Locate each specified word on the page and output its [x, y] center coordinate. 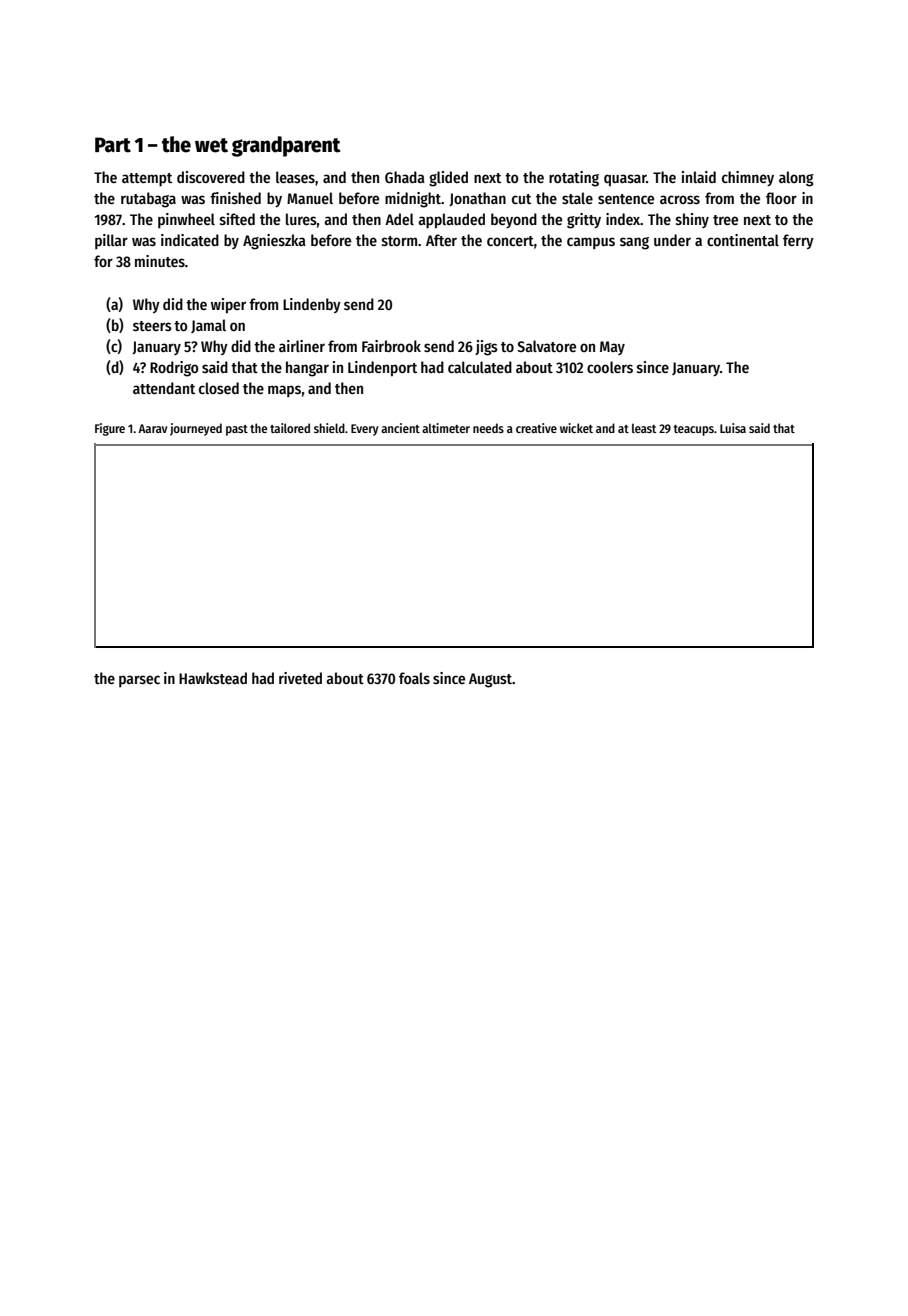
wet [211, 145]
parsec [139, 681]
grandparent [286, 146]
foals [414, 678]
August [490, 680]
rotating [574, 179]
